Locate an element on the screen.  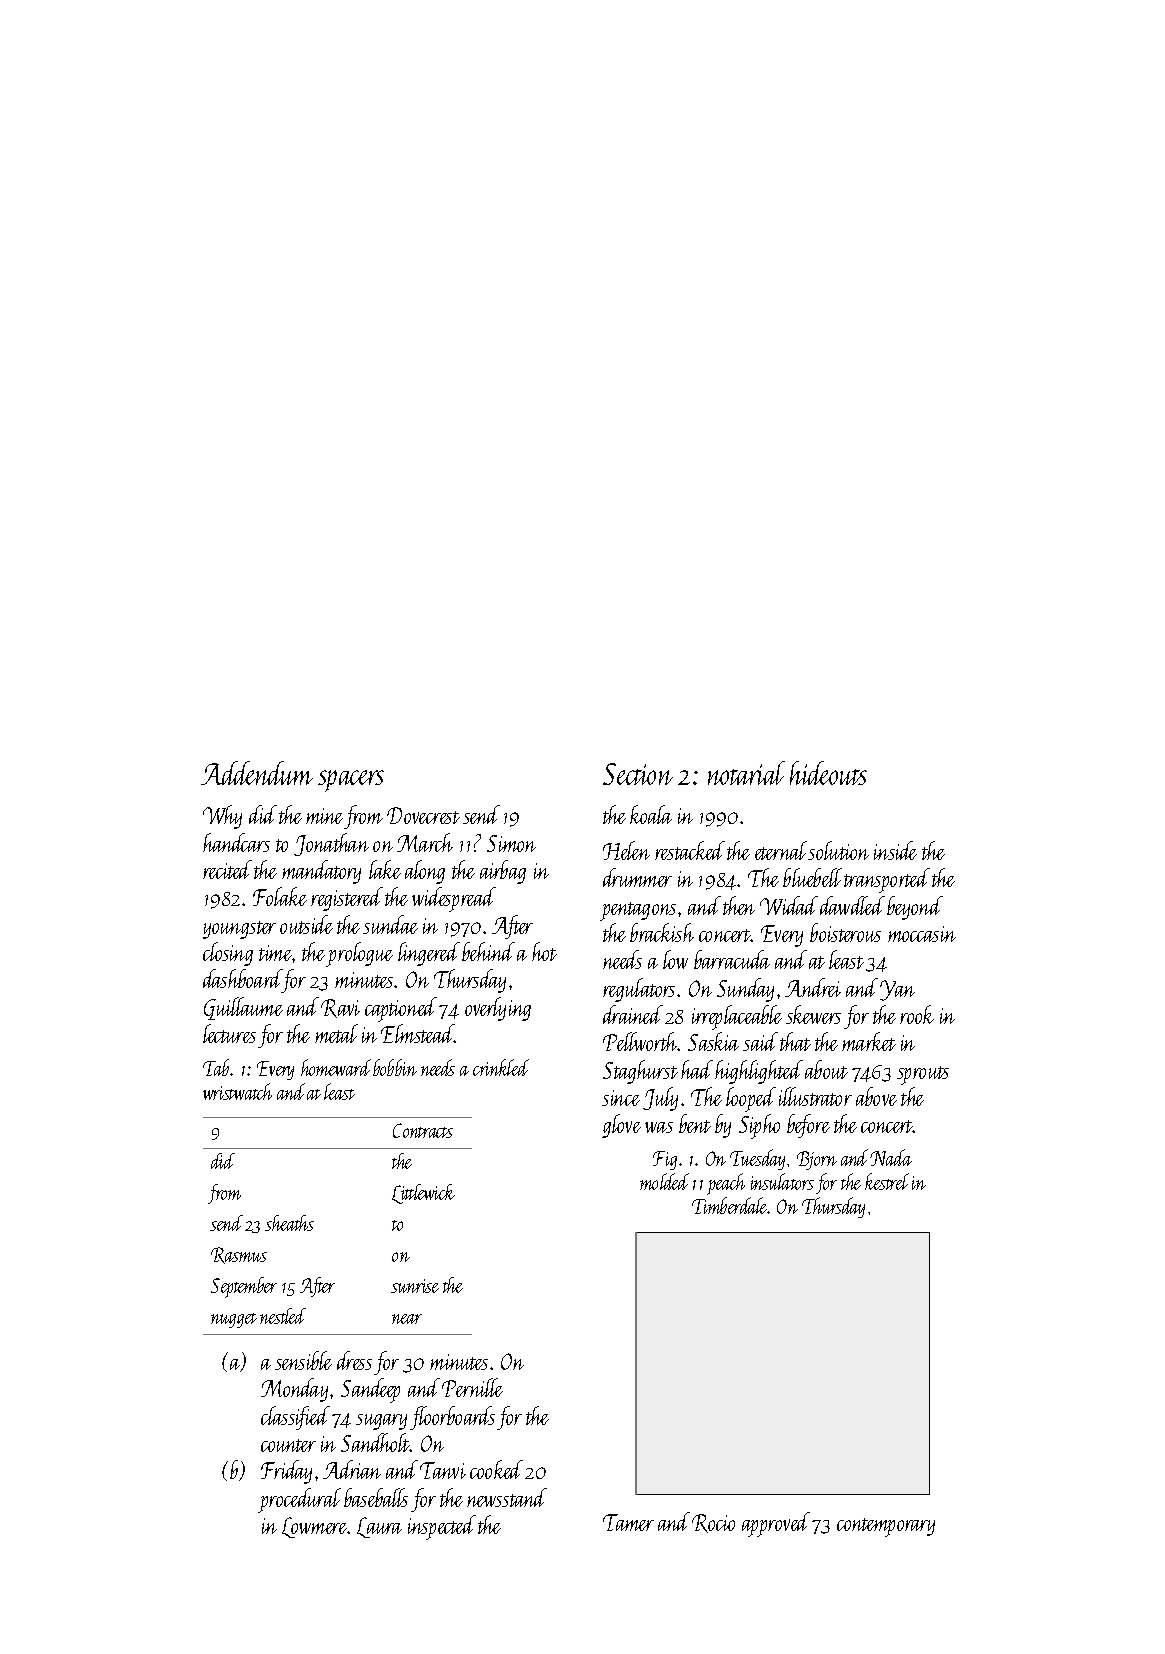
hideouts is located at coordinates (828, 773).
